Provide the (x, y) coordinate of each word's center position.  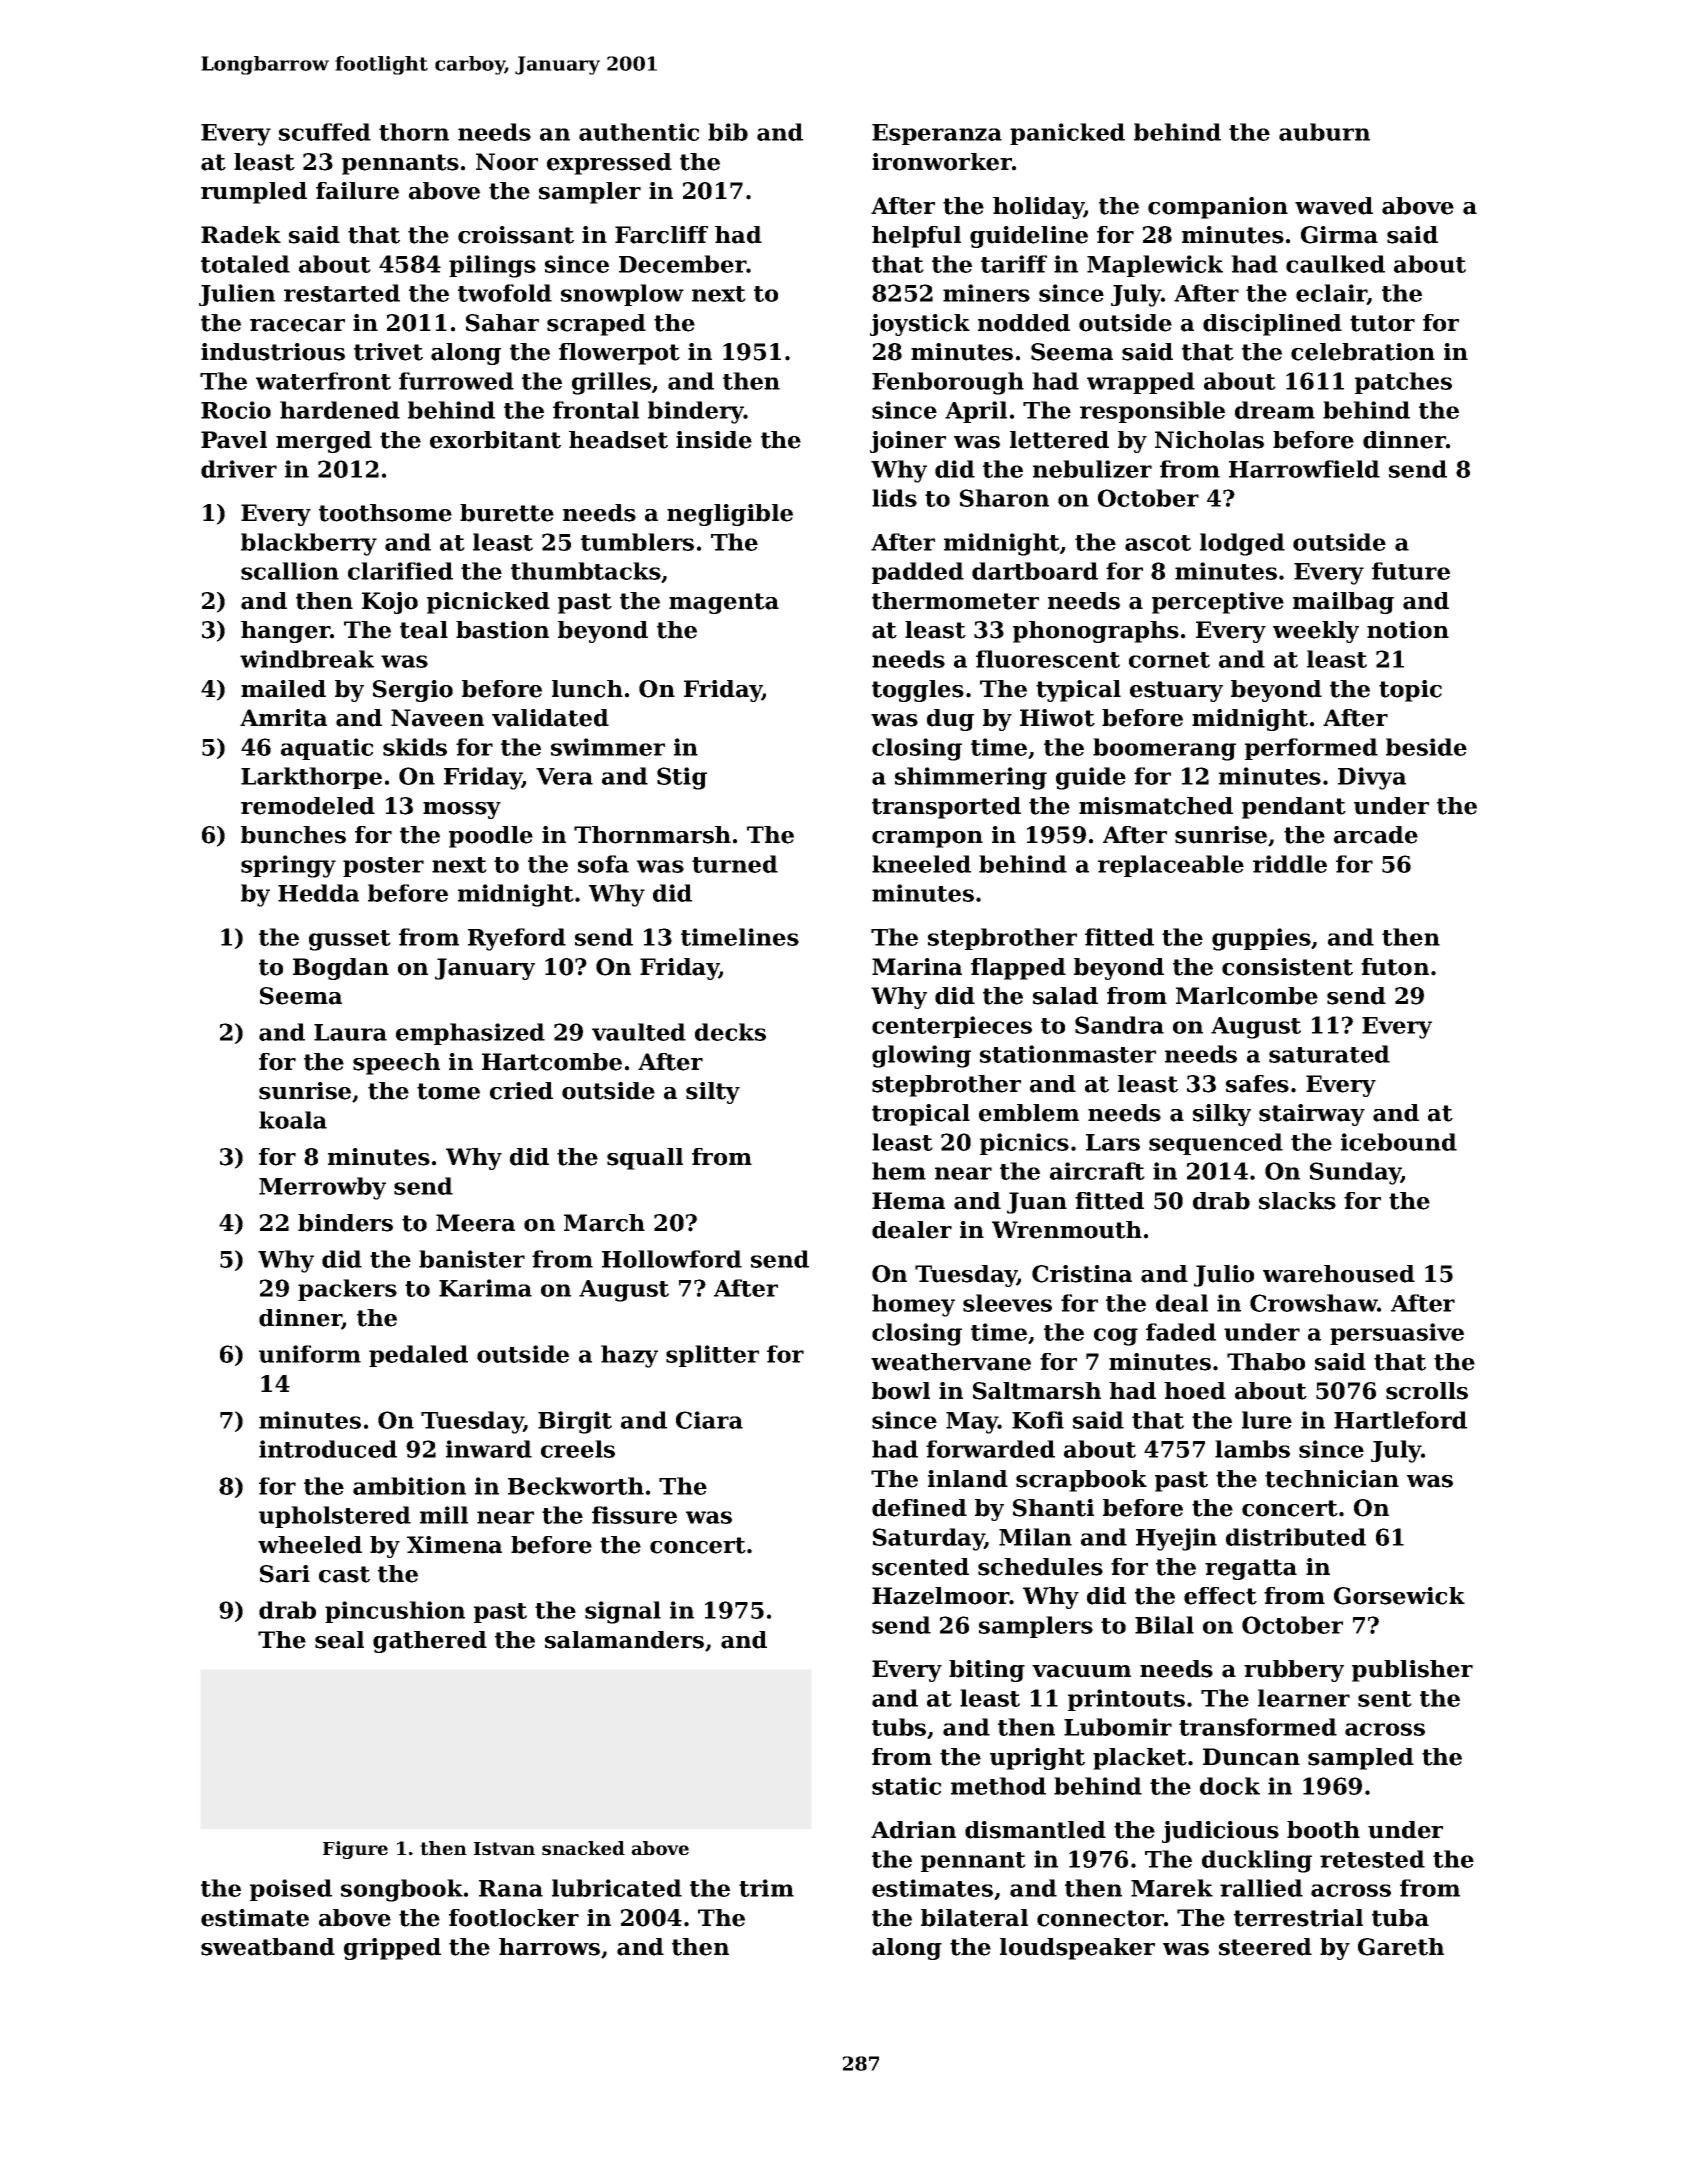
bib (728, 132)
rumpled (254, 193)
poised (291, 1890)
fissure (634, 1515)
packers (347, 1290)
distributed (1296, 1537)
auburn (1324, 132)
